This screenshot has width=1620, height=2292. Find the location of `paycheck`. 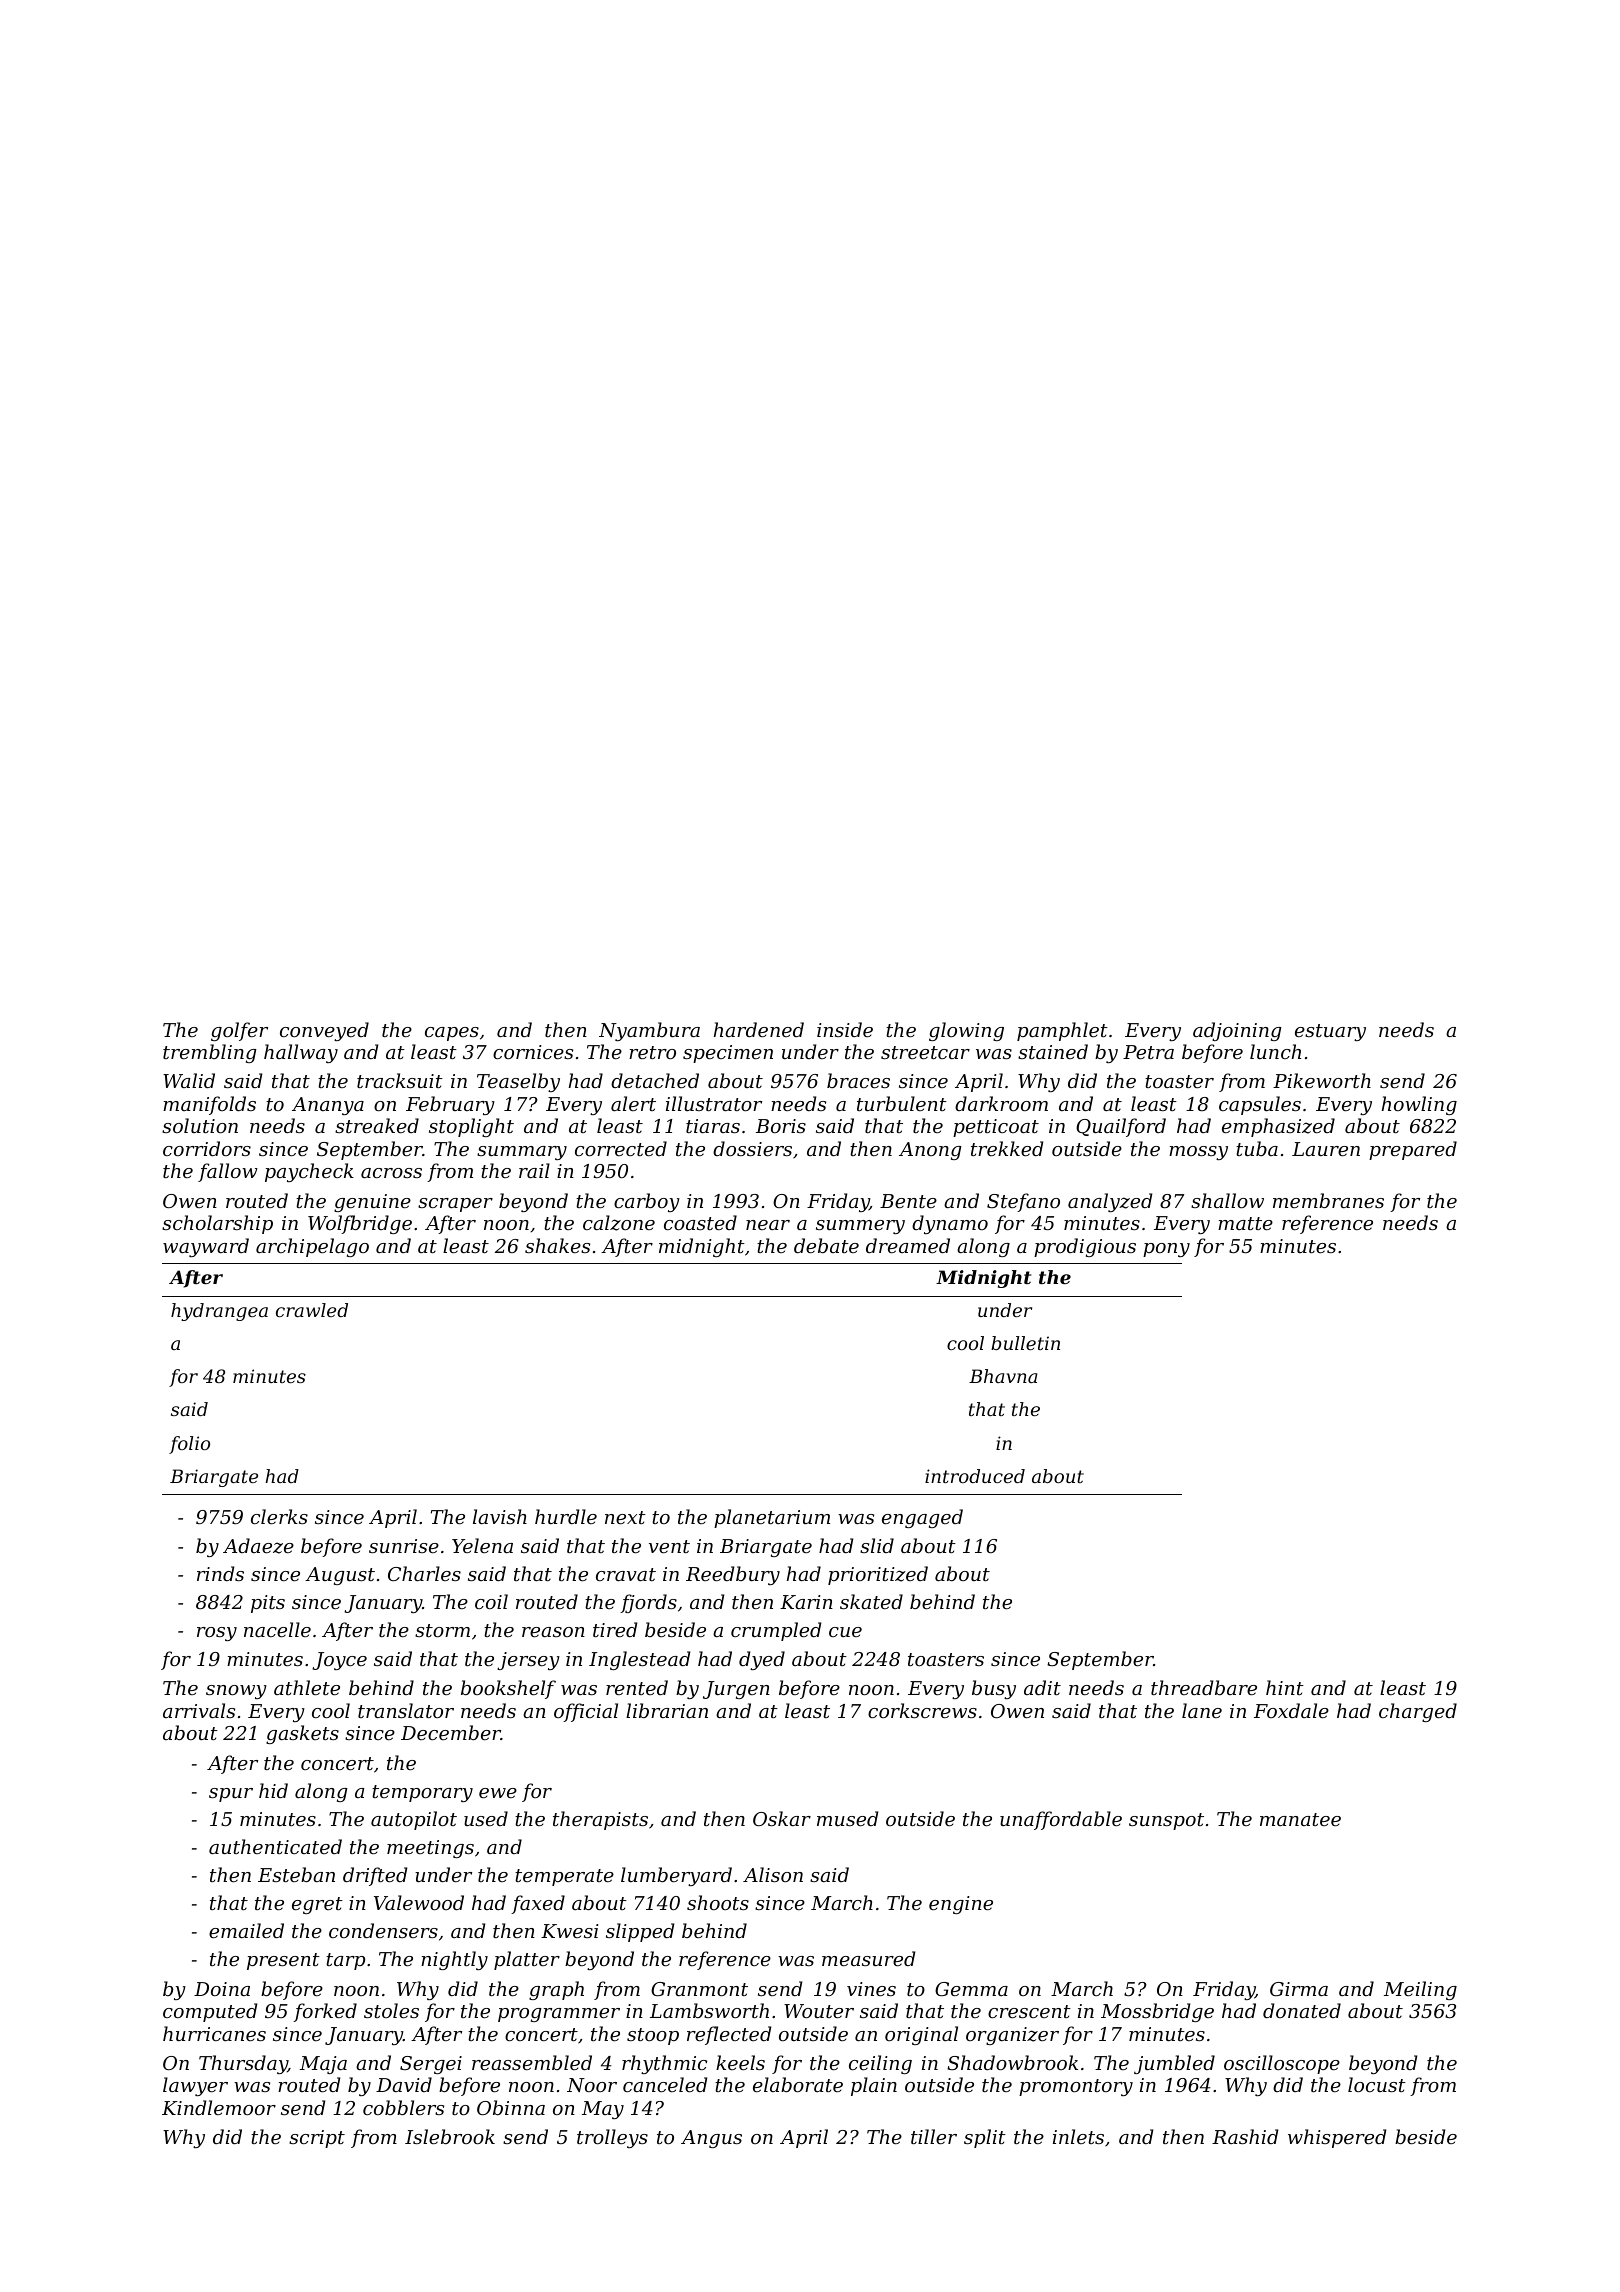

paycheck is located at coordinates (309, 1172).
